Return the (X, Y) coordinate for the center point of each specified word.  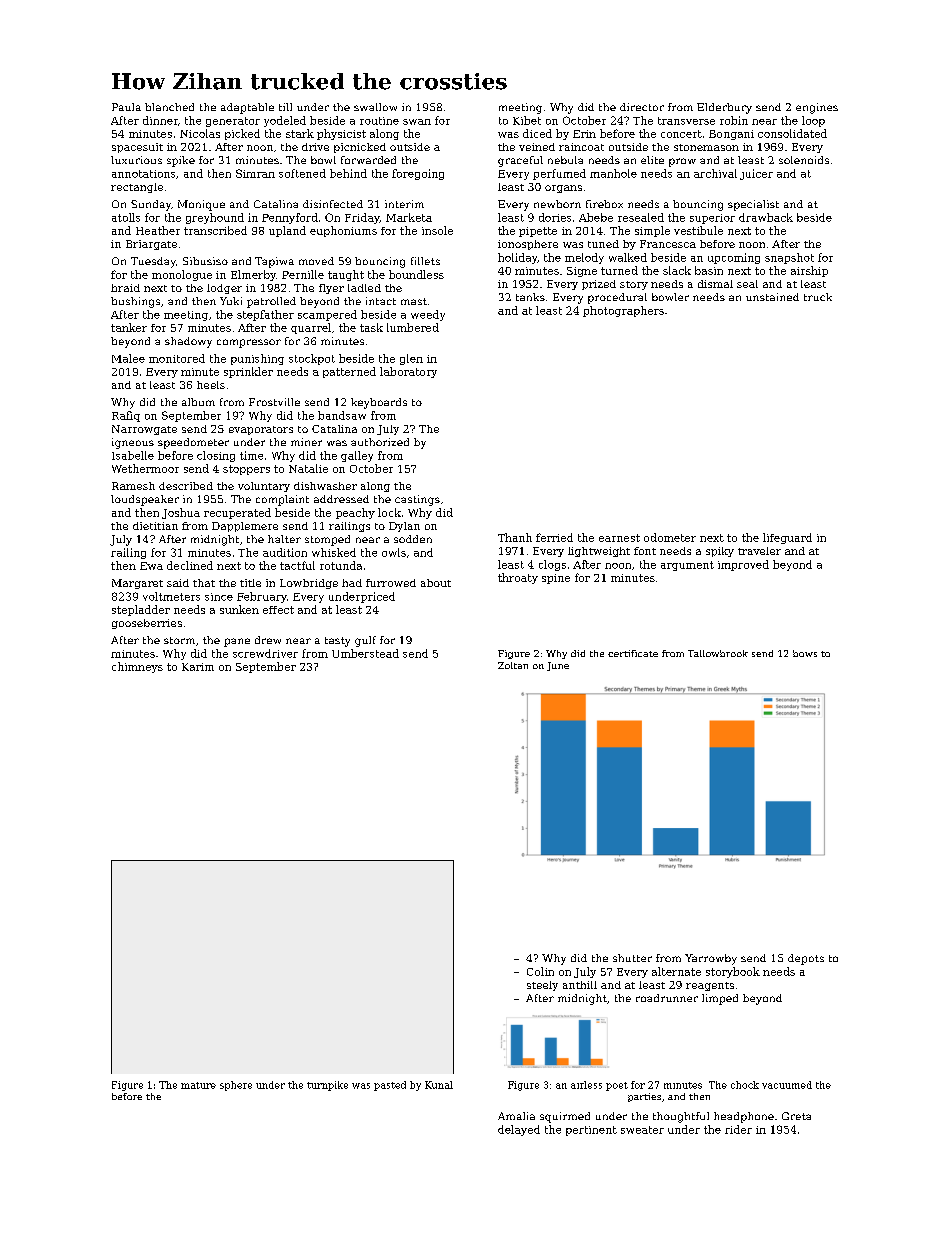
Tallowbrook (718, 653)
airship (809, 271)
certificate (633, 653)
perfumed (559, 174)
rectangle (137, 188)
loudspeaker (145, 500)
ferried (554, 537)
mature (198, 1085)
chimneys (137, 667)
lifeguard (787, 538)
